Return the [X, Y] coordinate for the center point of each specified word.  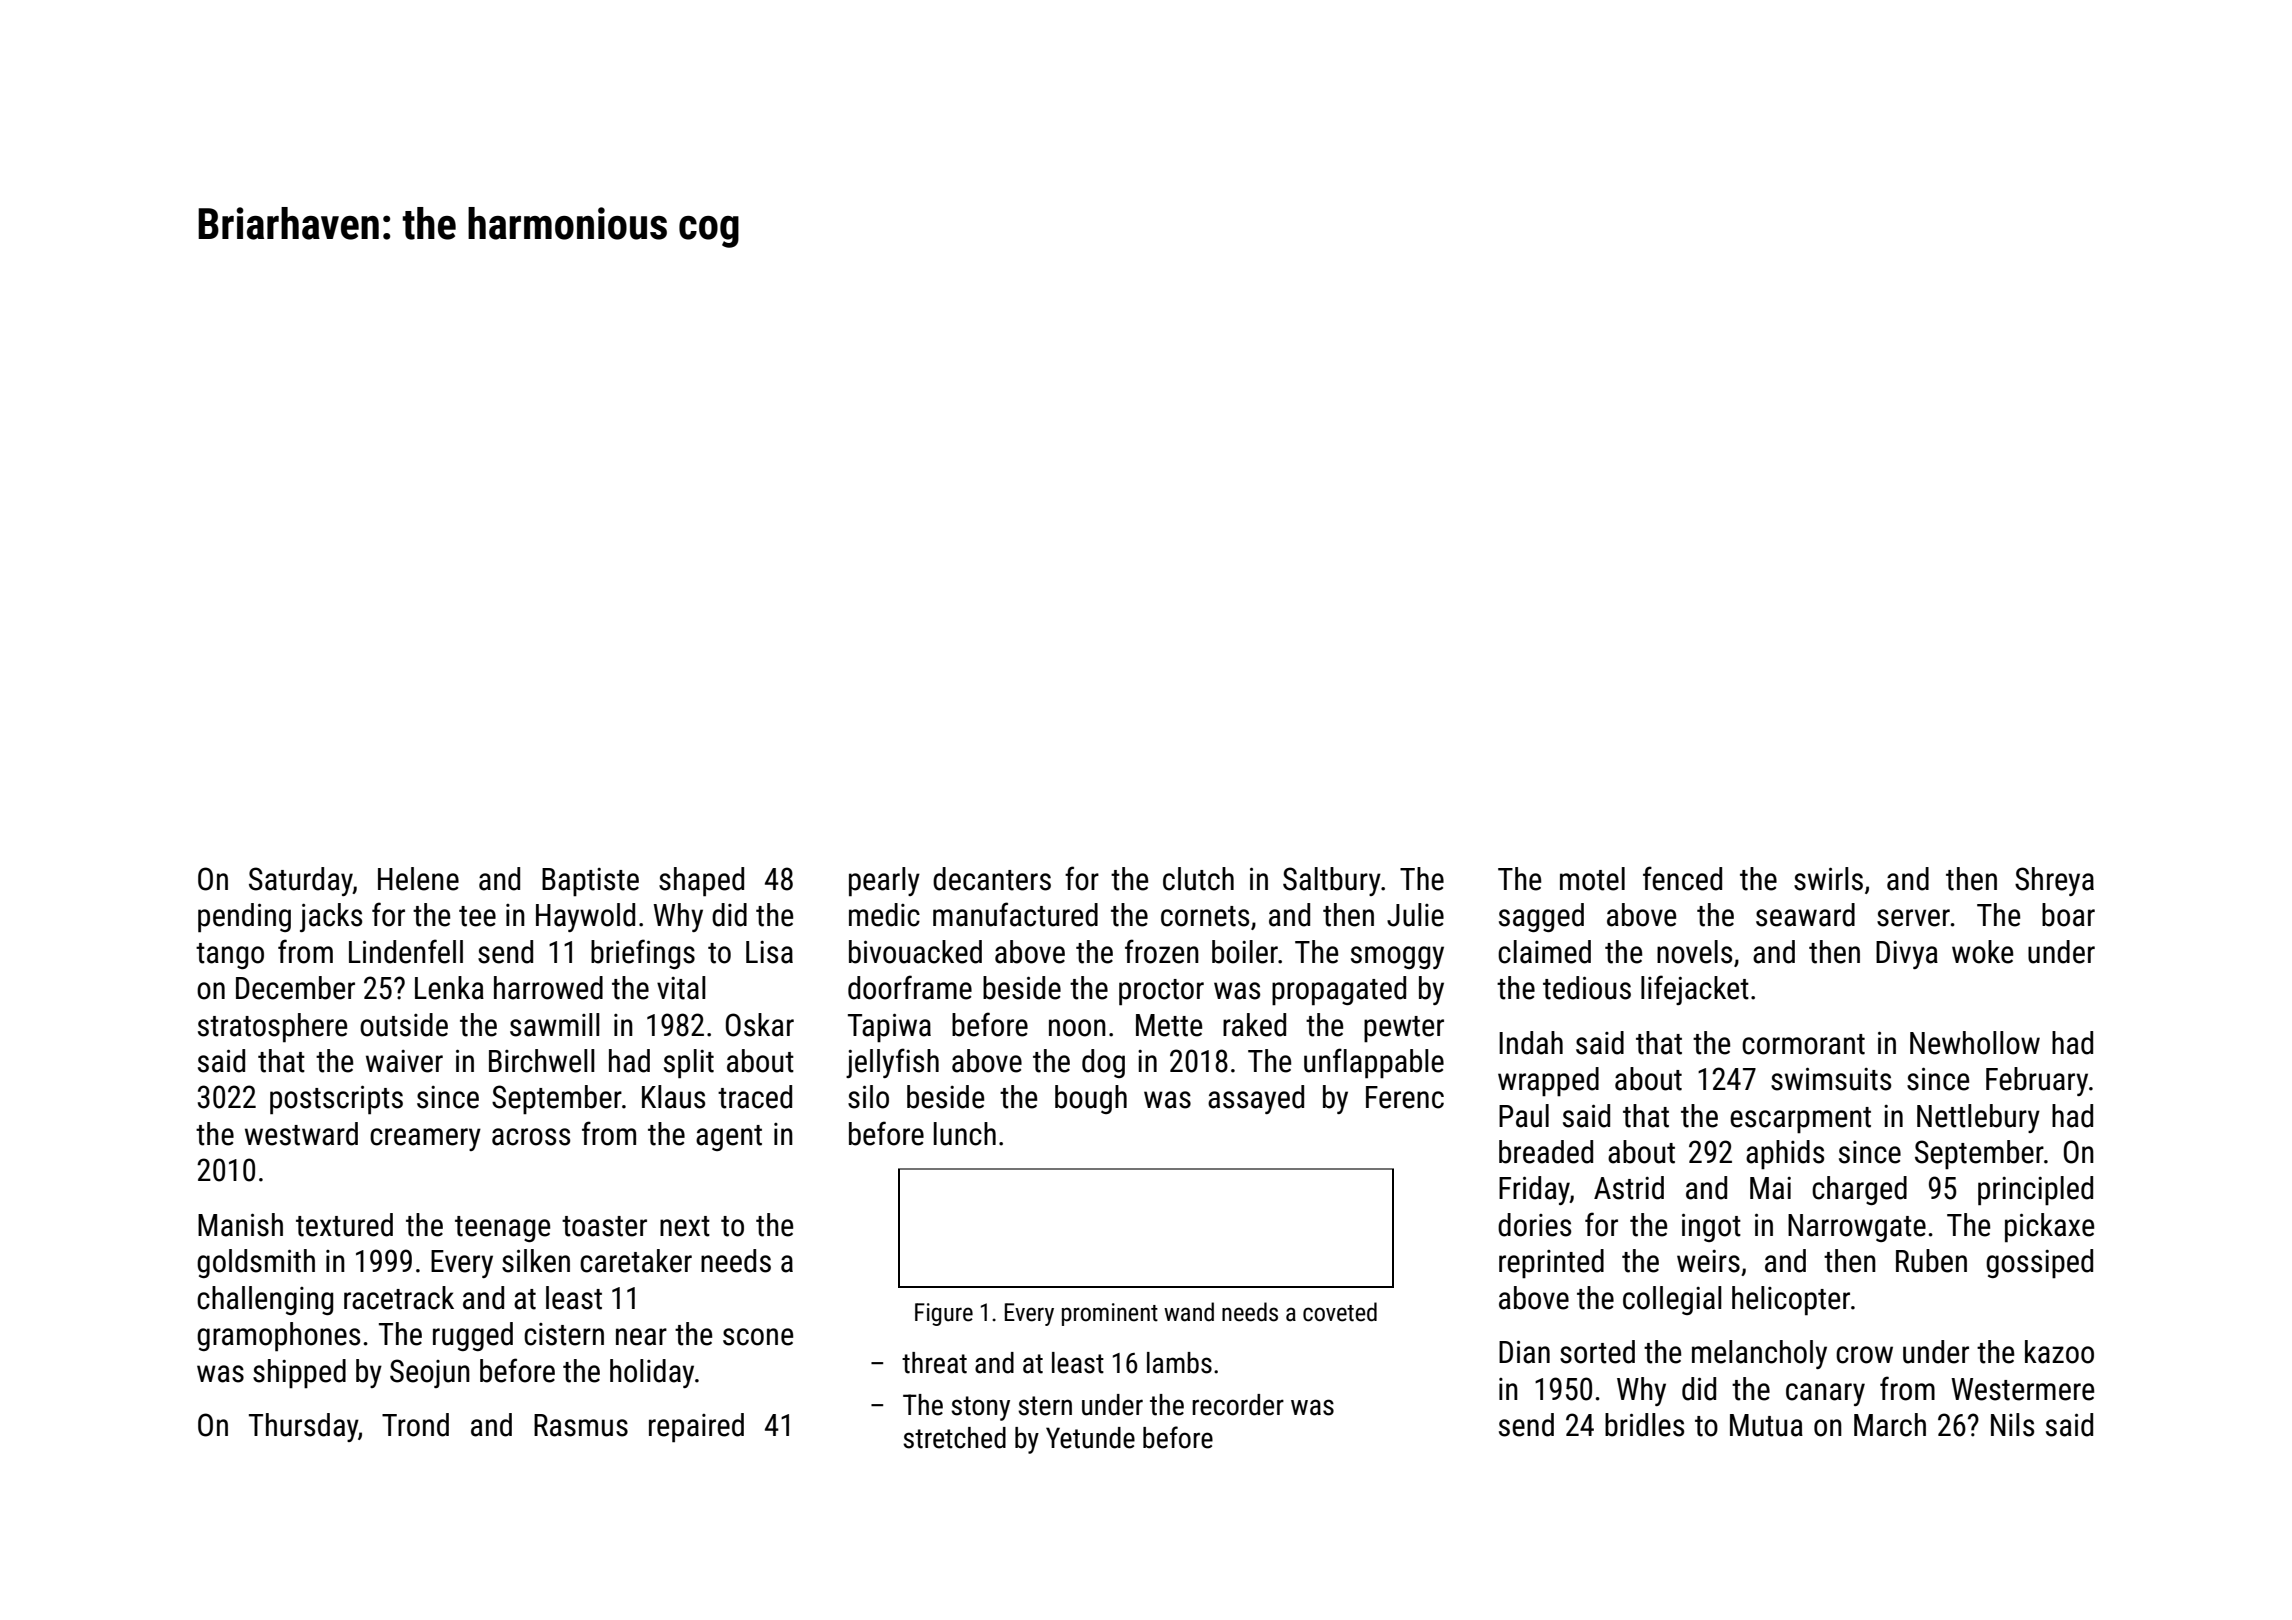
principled [2035, 1191]
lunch [965, 1134]
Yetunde [1090, 1438]
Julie [1415, 915]
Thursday [303, 1427]
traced [755, 1097]
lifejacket [1695, 990]
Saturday [301, 881]
